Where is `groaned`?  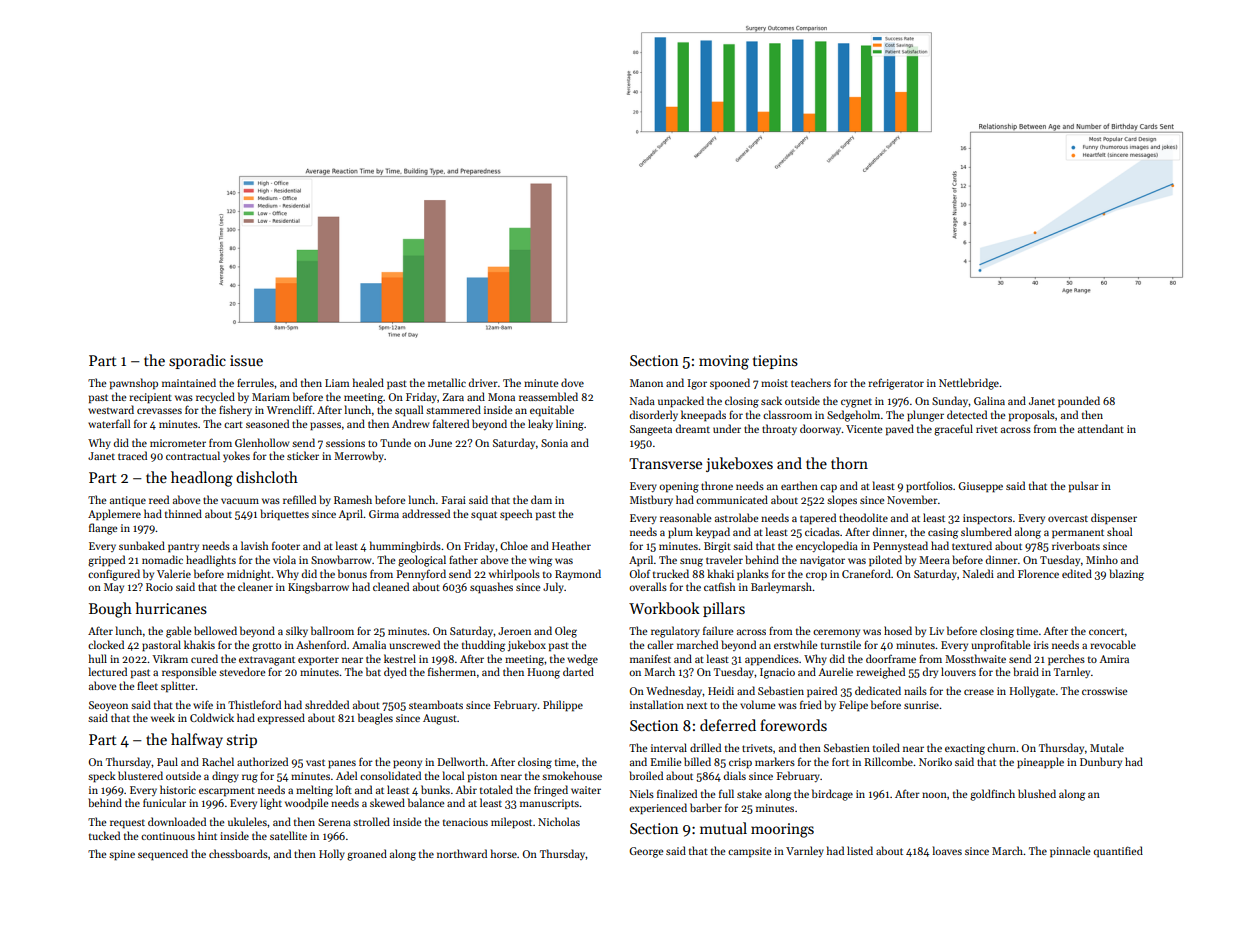
groaned is located at coordinates (367, 855).
